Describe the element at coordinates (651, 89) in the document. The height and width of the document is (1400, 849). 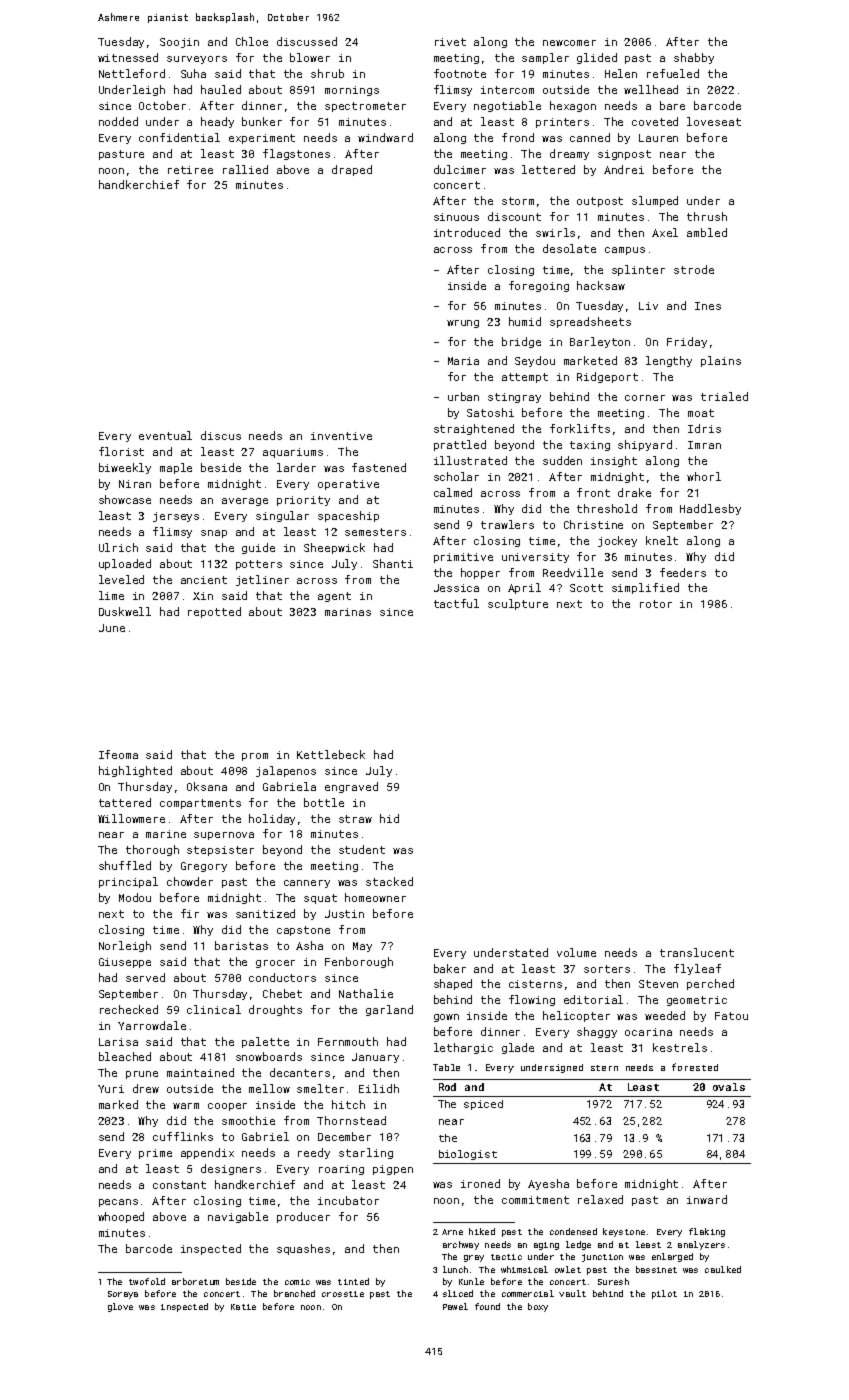
I see `wellhead` at that location.
